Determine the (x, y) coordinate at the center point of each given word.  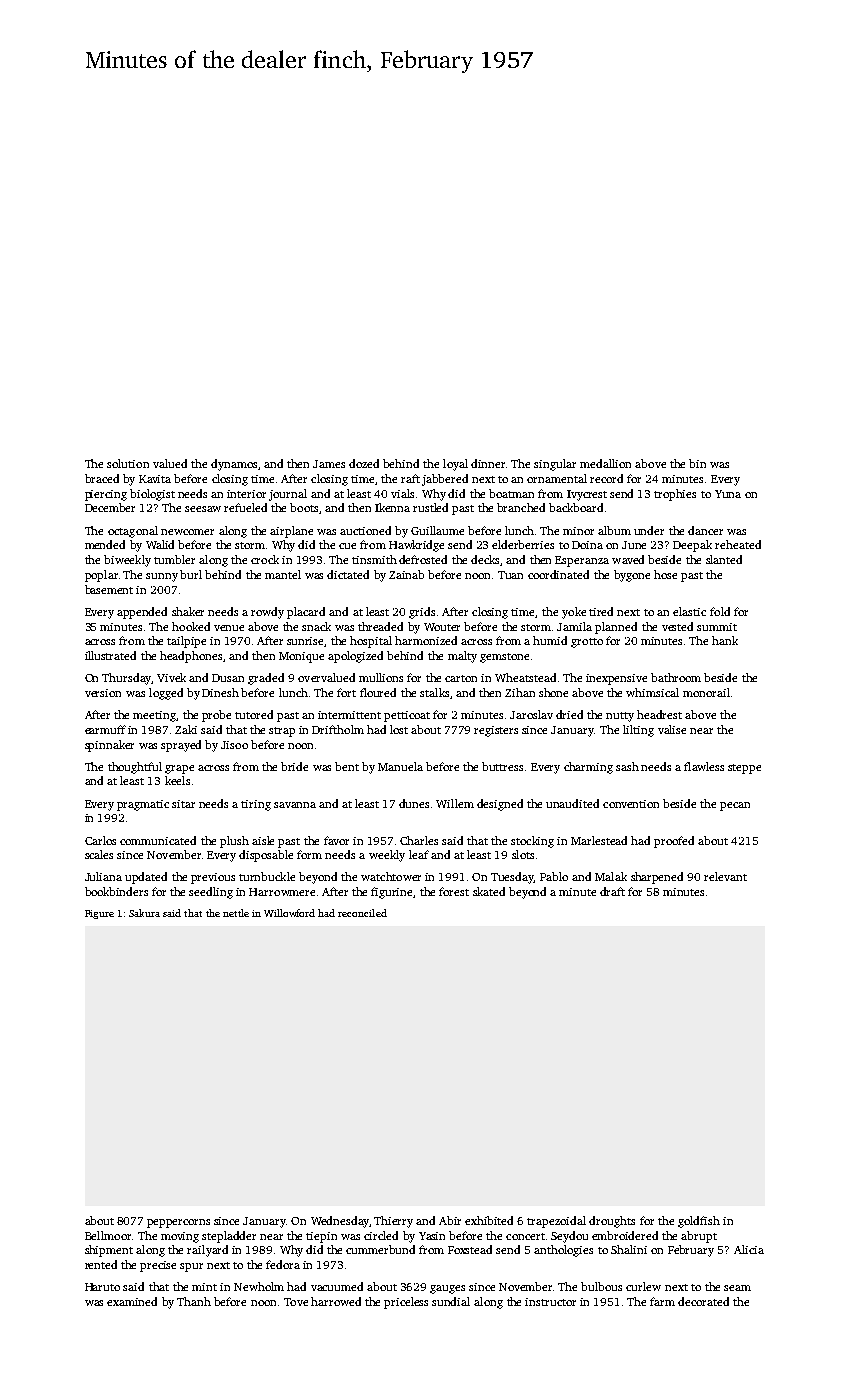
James (329, 464)
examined (132, 1301)
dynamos (234, 465)
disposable (266, 856)
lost (399, 729)
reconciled (362, 913)
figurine (391, 893)
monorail (706, 692)
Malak (611, 876)
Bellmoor (108, 1235)
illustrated (110, 655)
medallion (605, 463)
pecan (735, 806)
